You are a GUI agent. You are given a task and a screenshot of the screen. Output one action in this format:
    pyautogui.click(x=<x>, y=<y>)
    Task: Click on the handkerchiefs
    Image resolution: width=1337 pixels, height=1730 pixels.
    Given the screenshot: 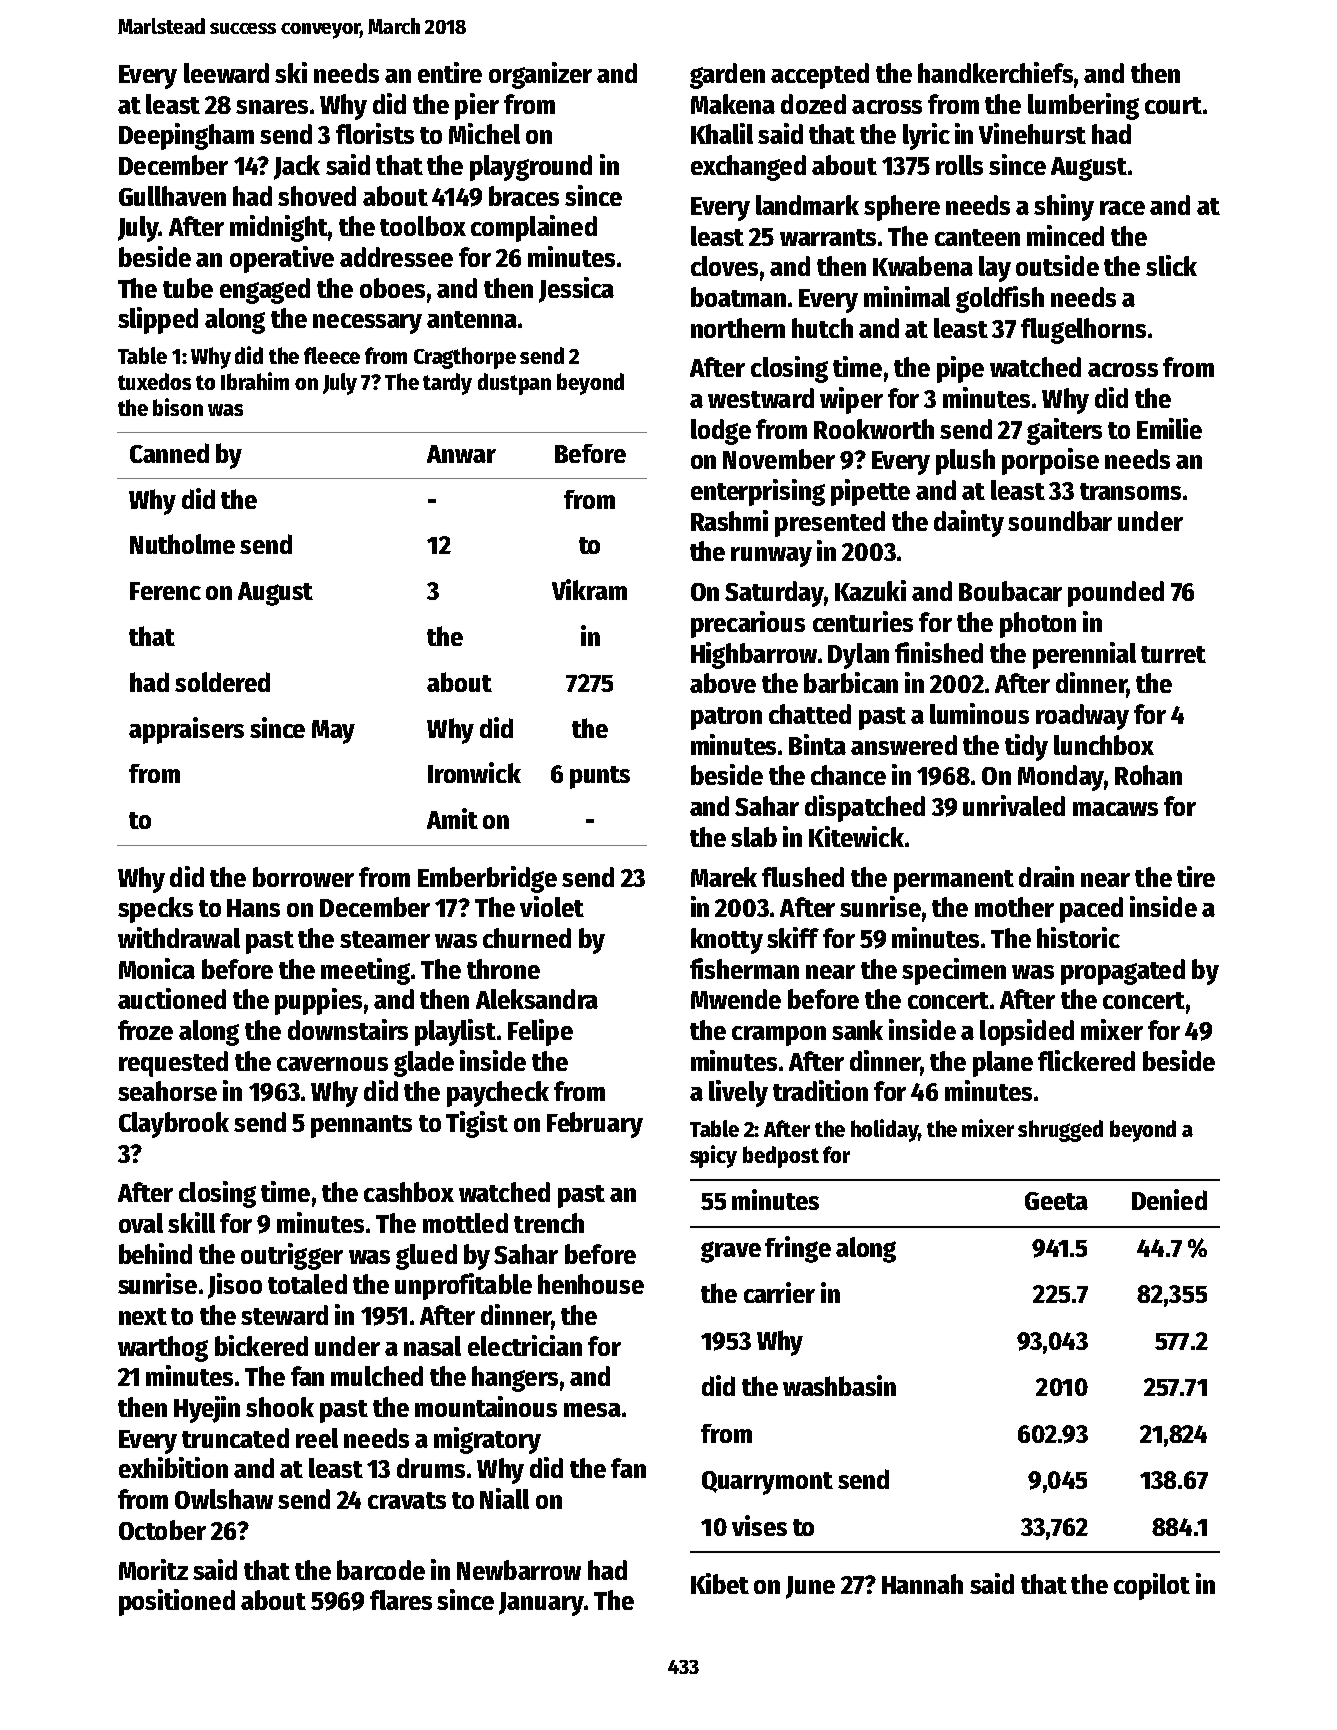 What is the action you would take?
    pyautogui.click(x=995, y=72)
